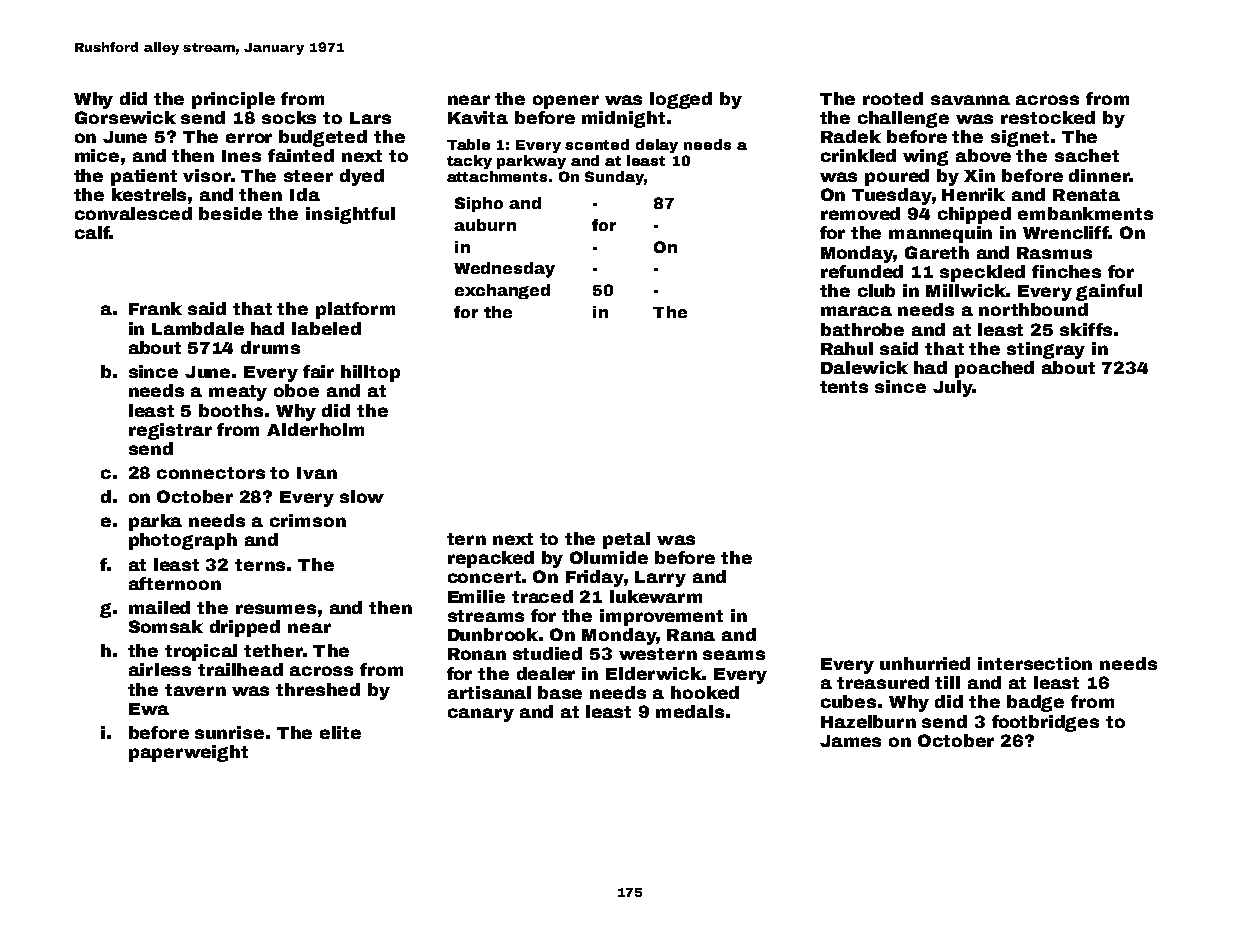  Describe the element at coordinates (660, 579) in the screenshot. I see `Larry` at that location.
